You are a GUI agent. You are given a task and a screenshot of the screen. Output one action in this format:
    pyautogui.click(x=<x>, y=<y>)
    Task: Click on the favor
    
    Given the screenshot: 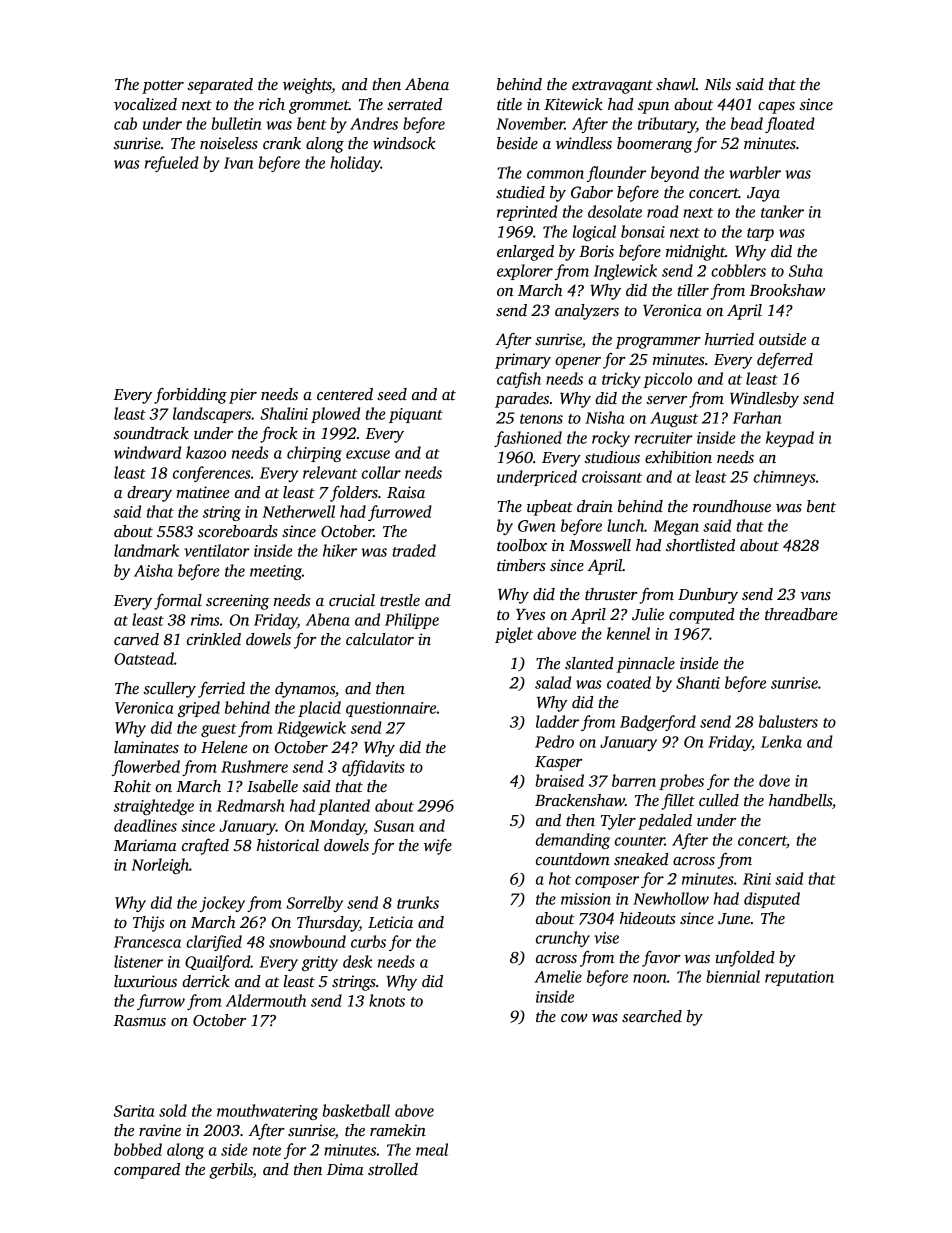 What is the action you would take?
    pyautogui.click(x=661, y=959)
